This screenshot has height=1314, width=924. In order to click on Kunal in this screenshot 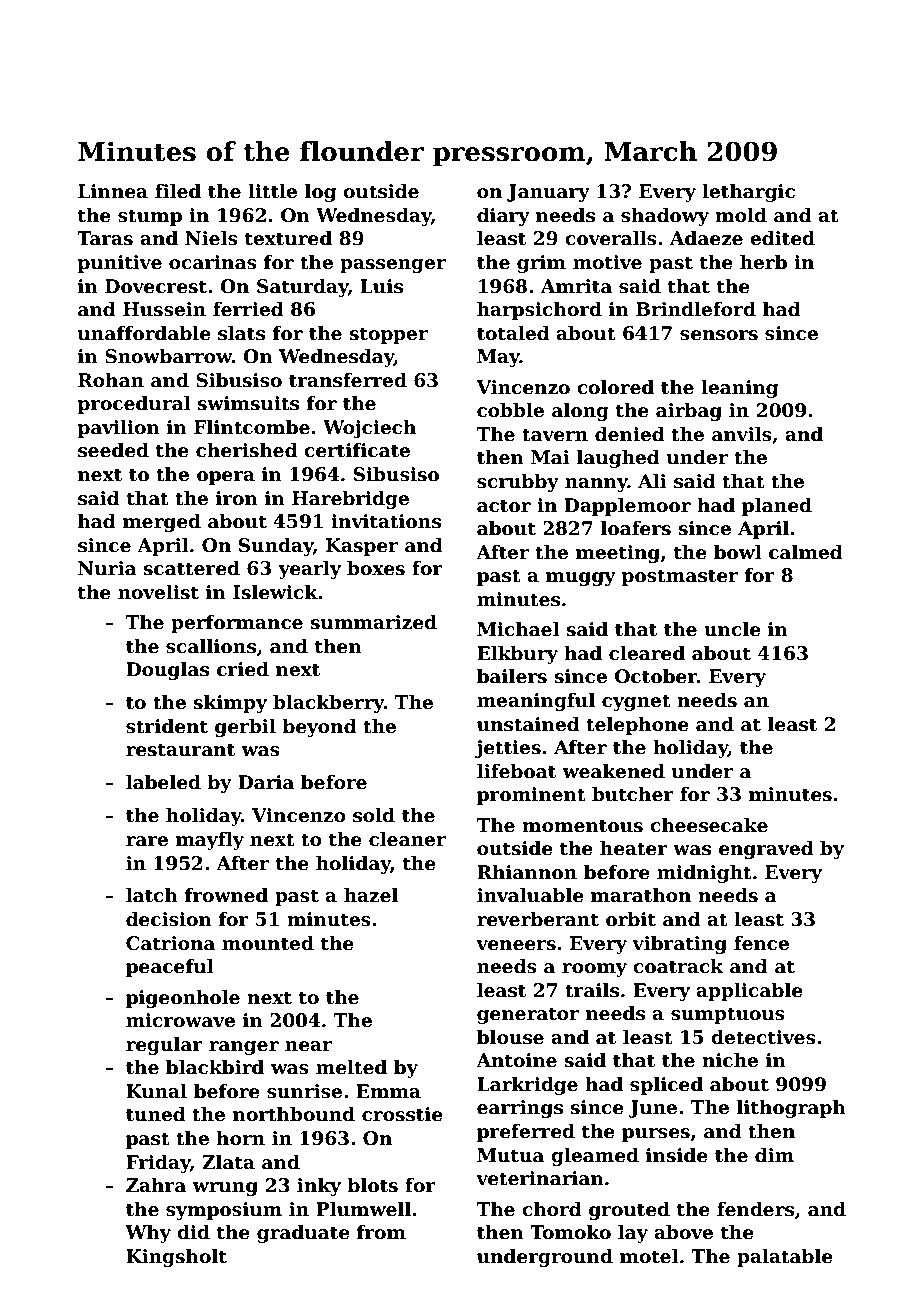, I will do `click(156, 1091)`.
